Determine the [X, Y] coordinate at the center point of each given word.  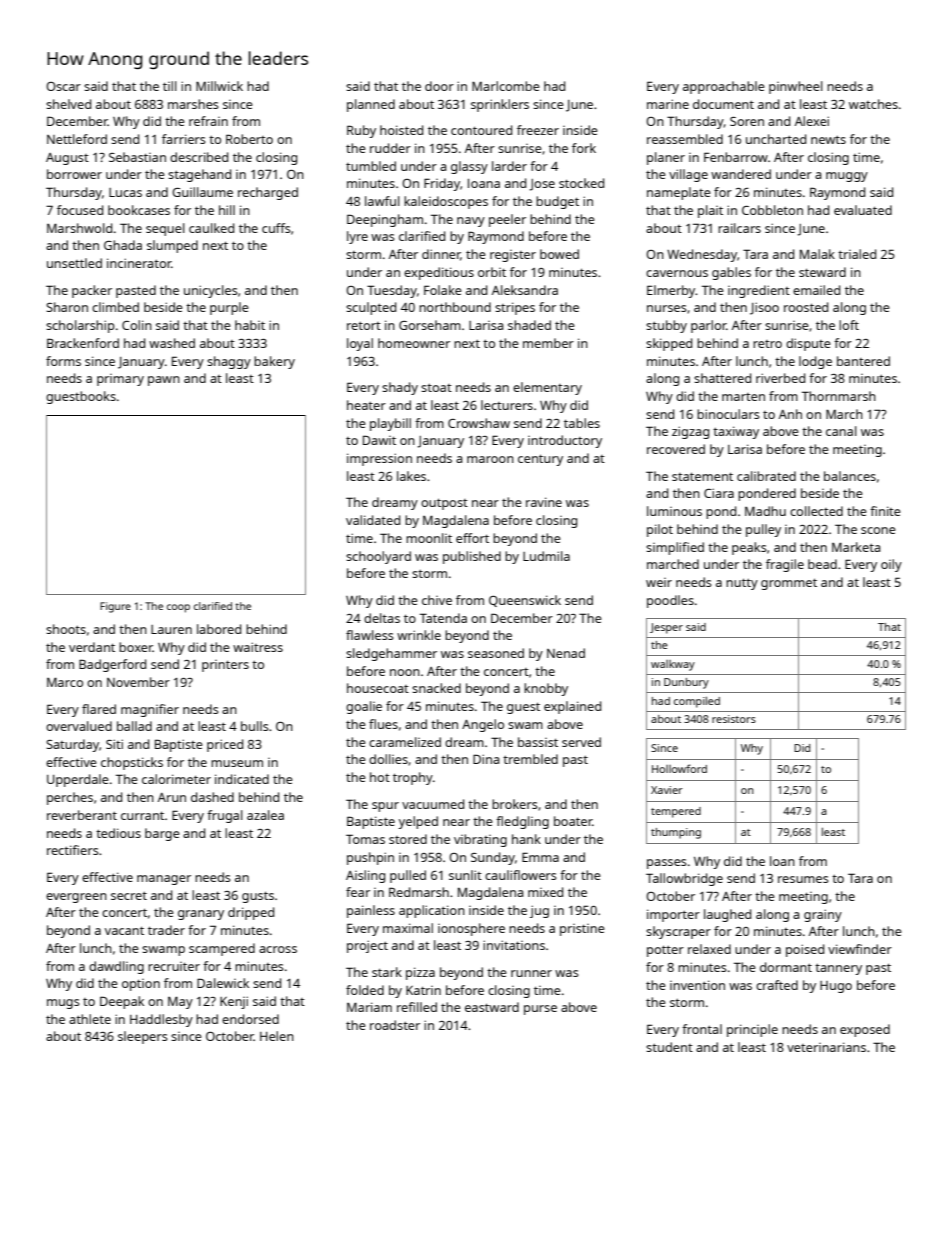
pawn [164, 381]
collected [816, 511]
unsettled [74, 263]
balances [850, 476]
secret [129, 895]
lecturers [507, 405]
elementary [547, 388]
